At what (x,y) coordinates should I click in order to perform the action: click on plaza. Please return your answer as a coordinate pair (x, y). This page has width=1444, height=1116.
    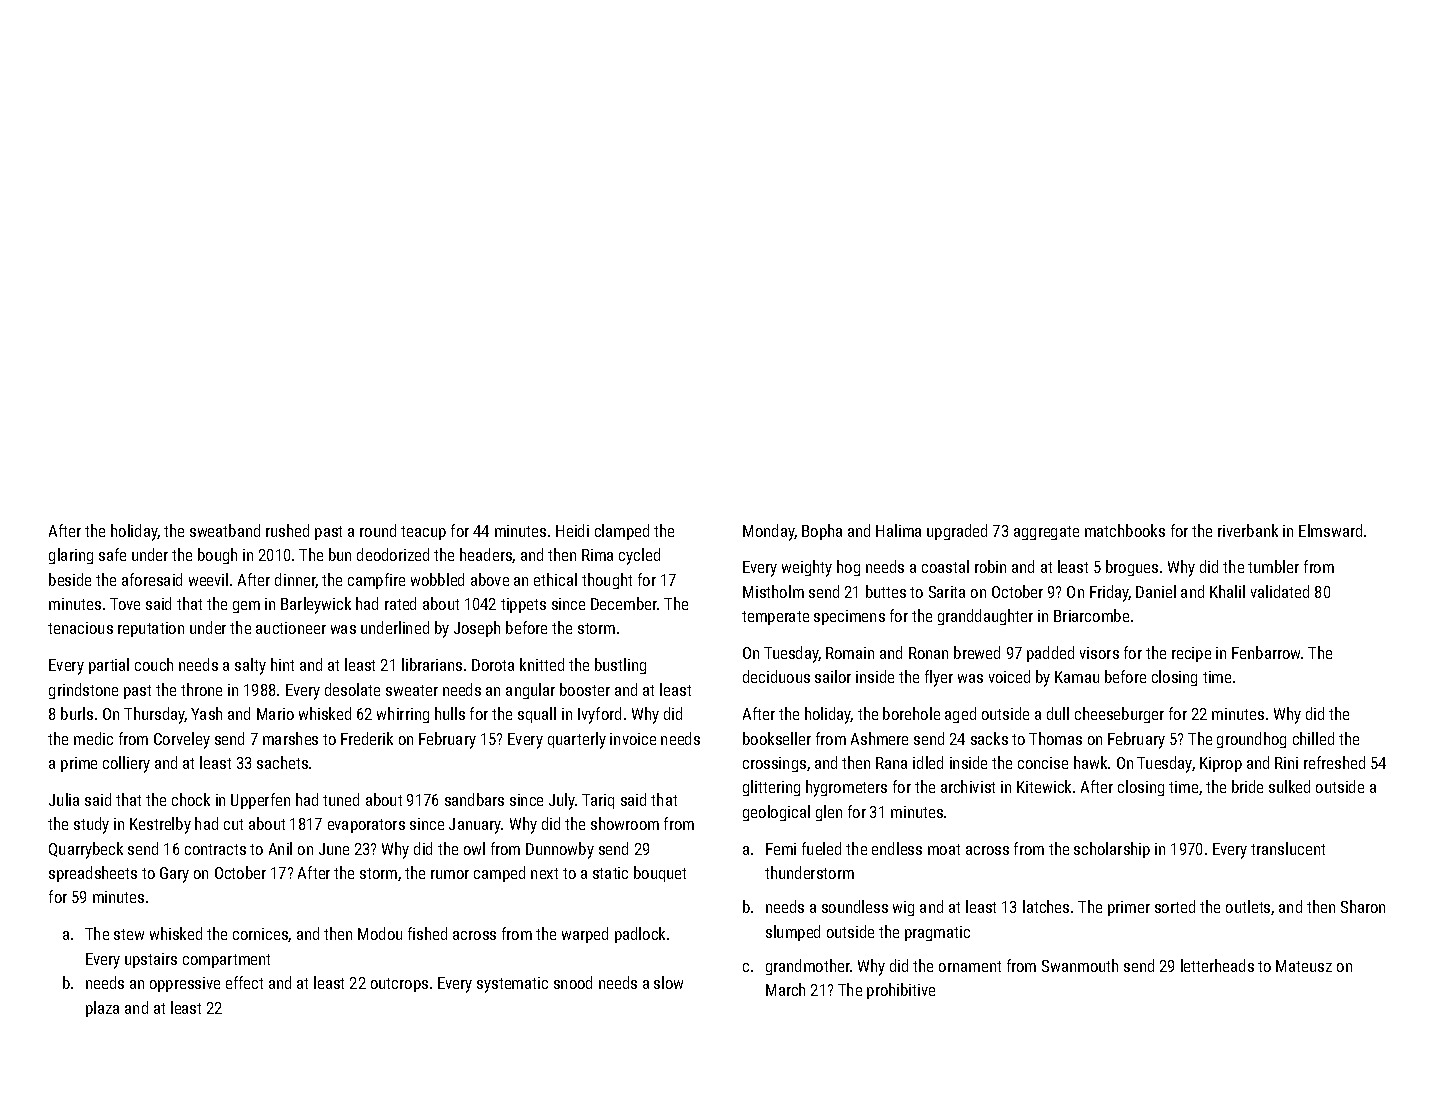
    Looking at the image, I should click on (102, 1009).
